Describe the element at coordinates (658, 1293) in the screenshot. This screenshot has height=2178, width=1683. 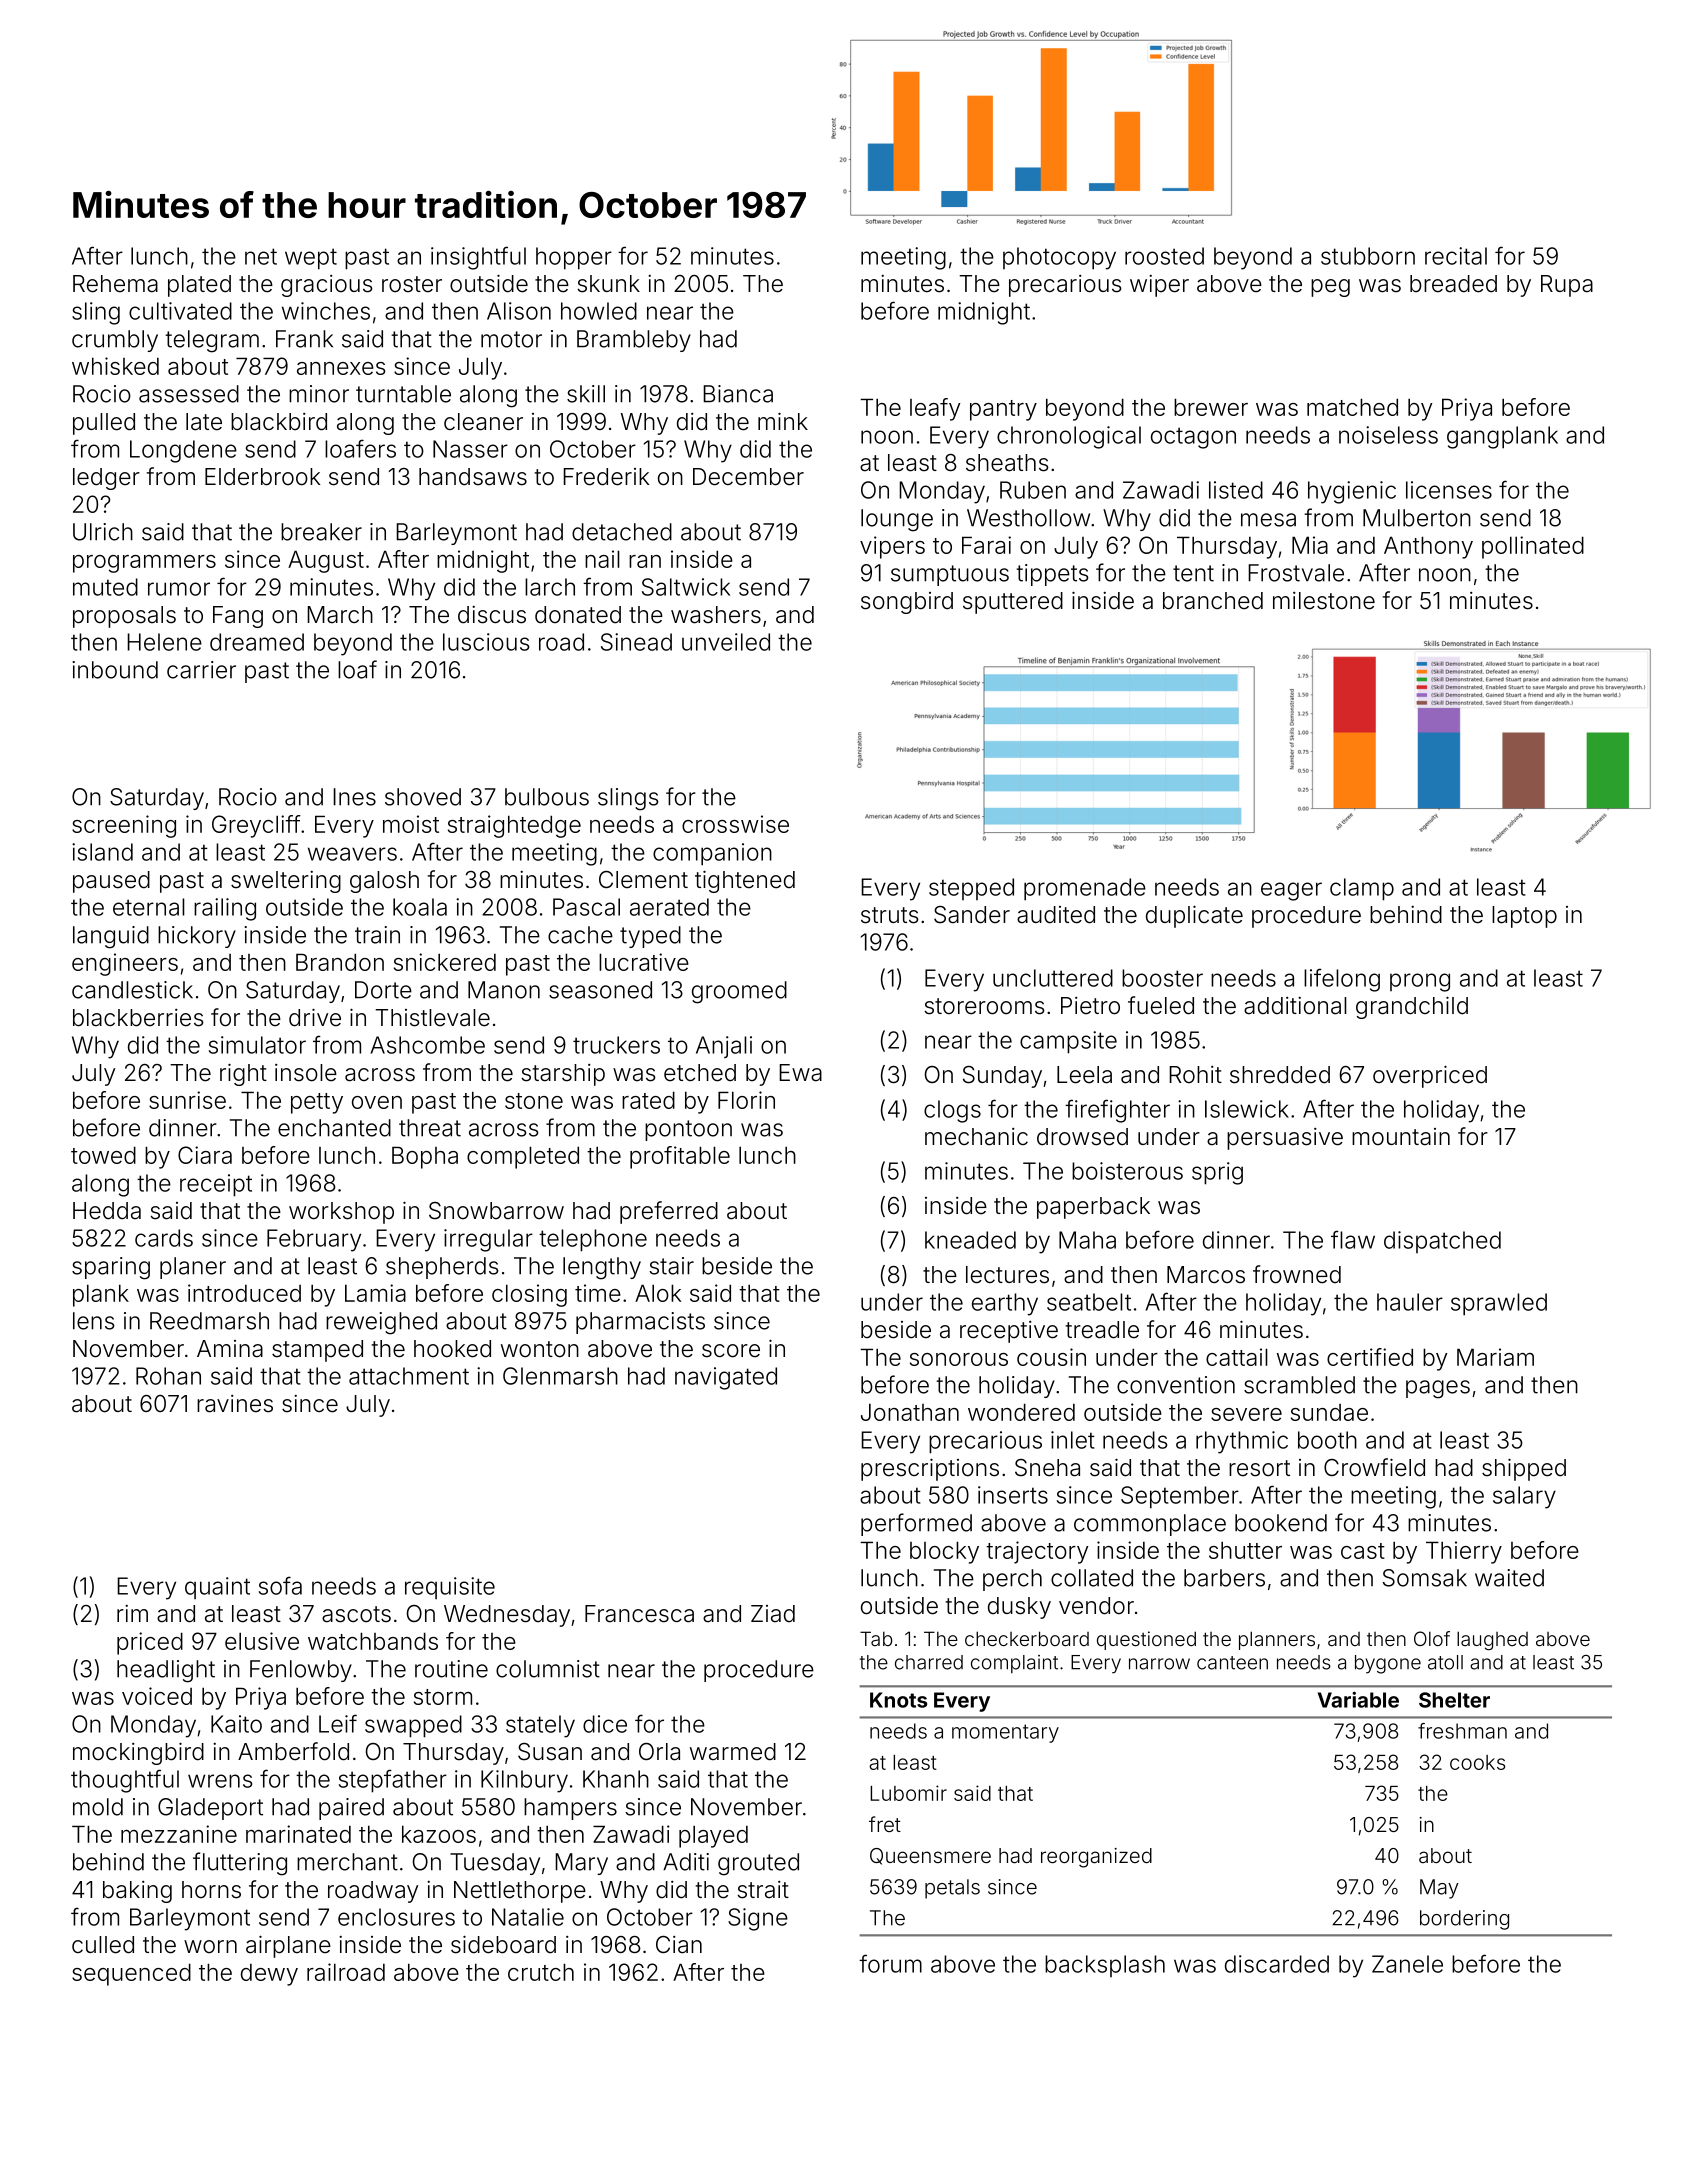
I see `Alok` at that location.
